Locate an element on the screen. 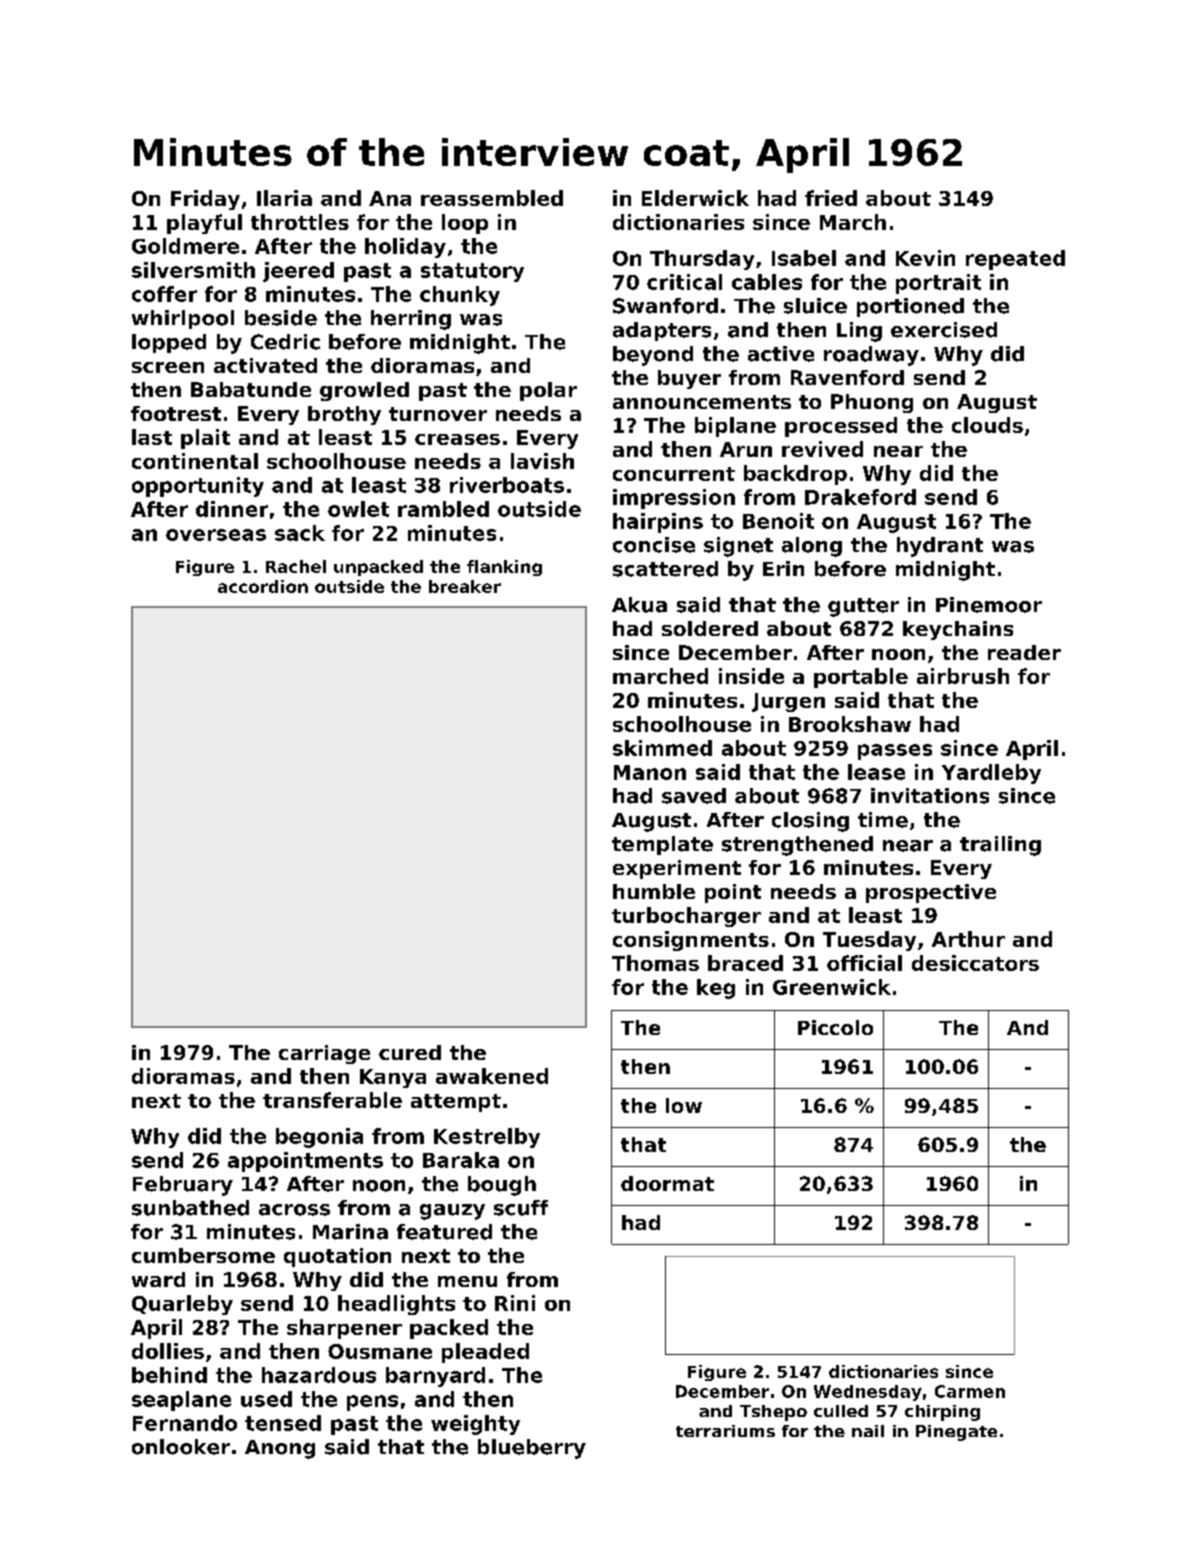 Image resolution: width=1199 pixels, height=1552 pixels. playful is located at coordinates (204, 224).
